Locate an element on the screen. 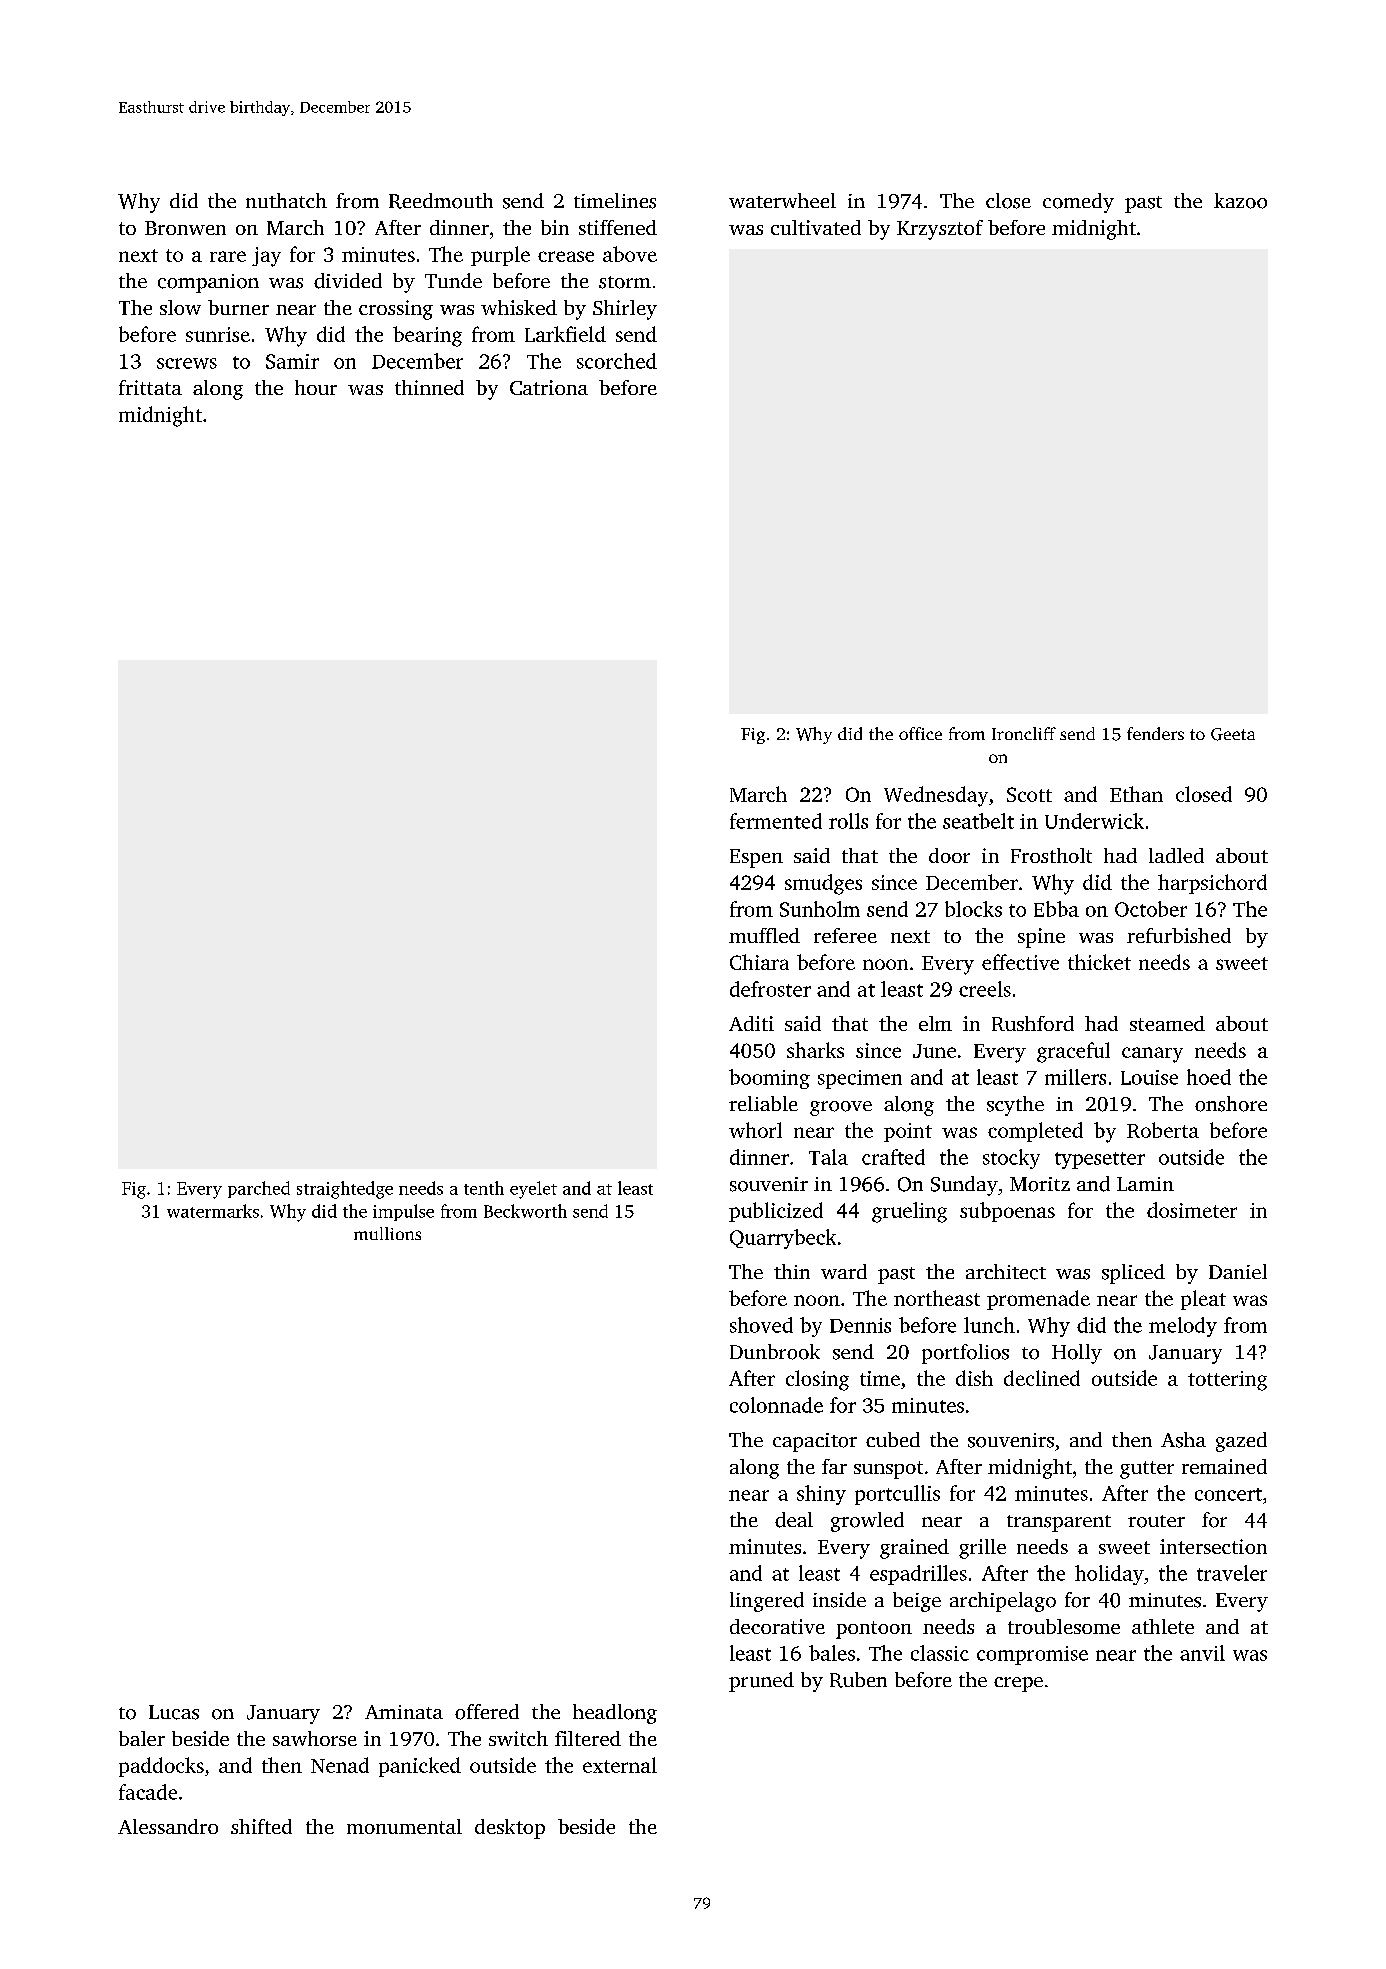  Beckworth is located at coordinates (525, 1211).
